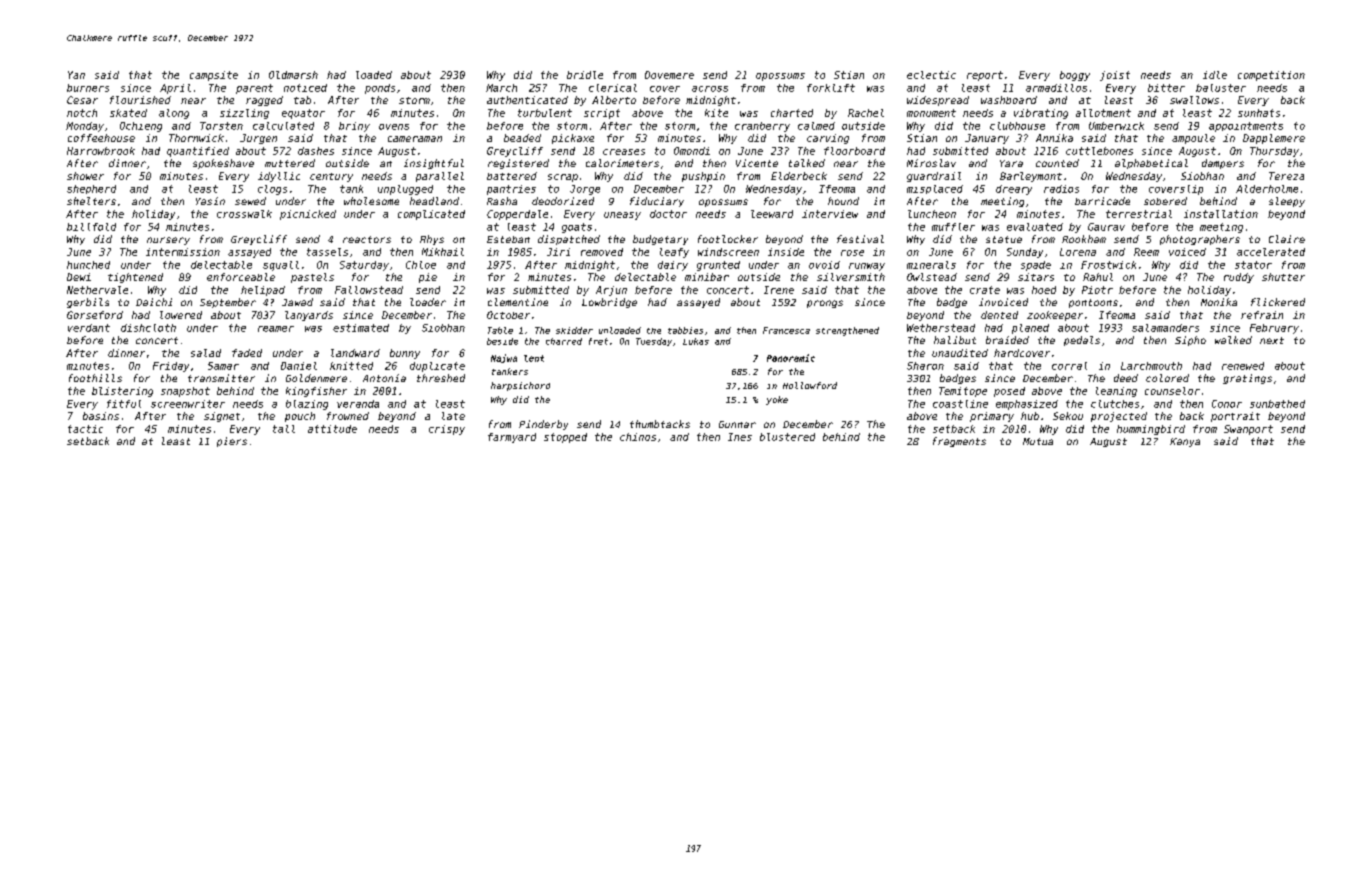  Describe the element at coordinates (290, 163) in the screenshot. I see `muttered` at that location.
